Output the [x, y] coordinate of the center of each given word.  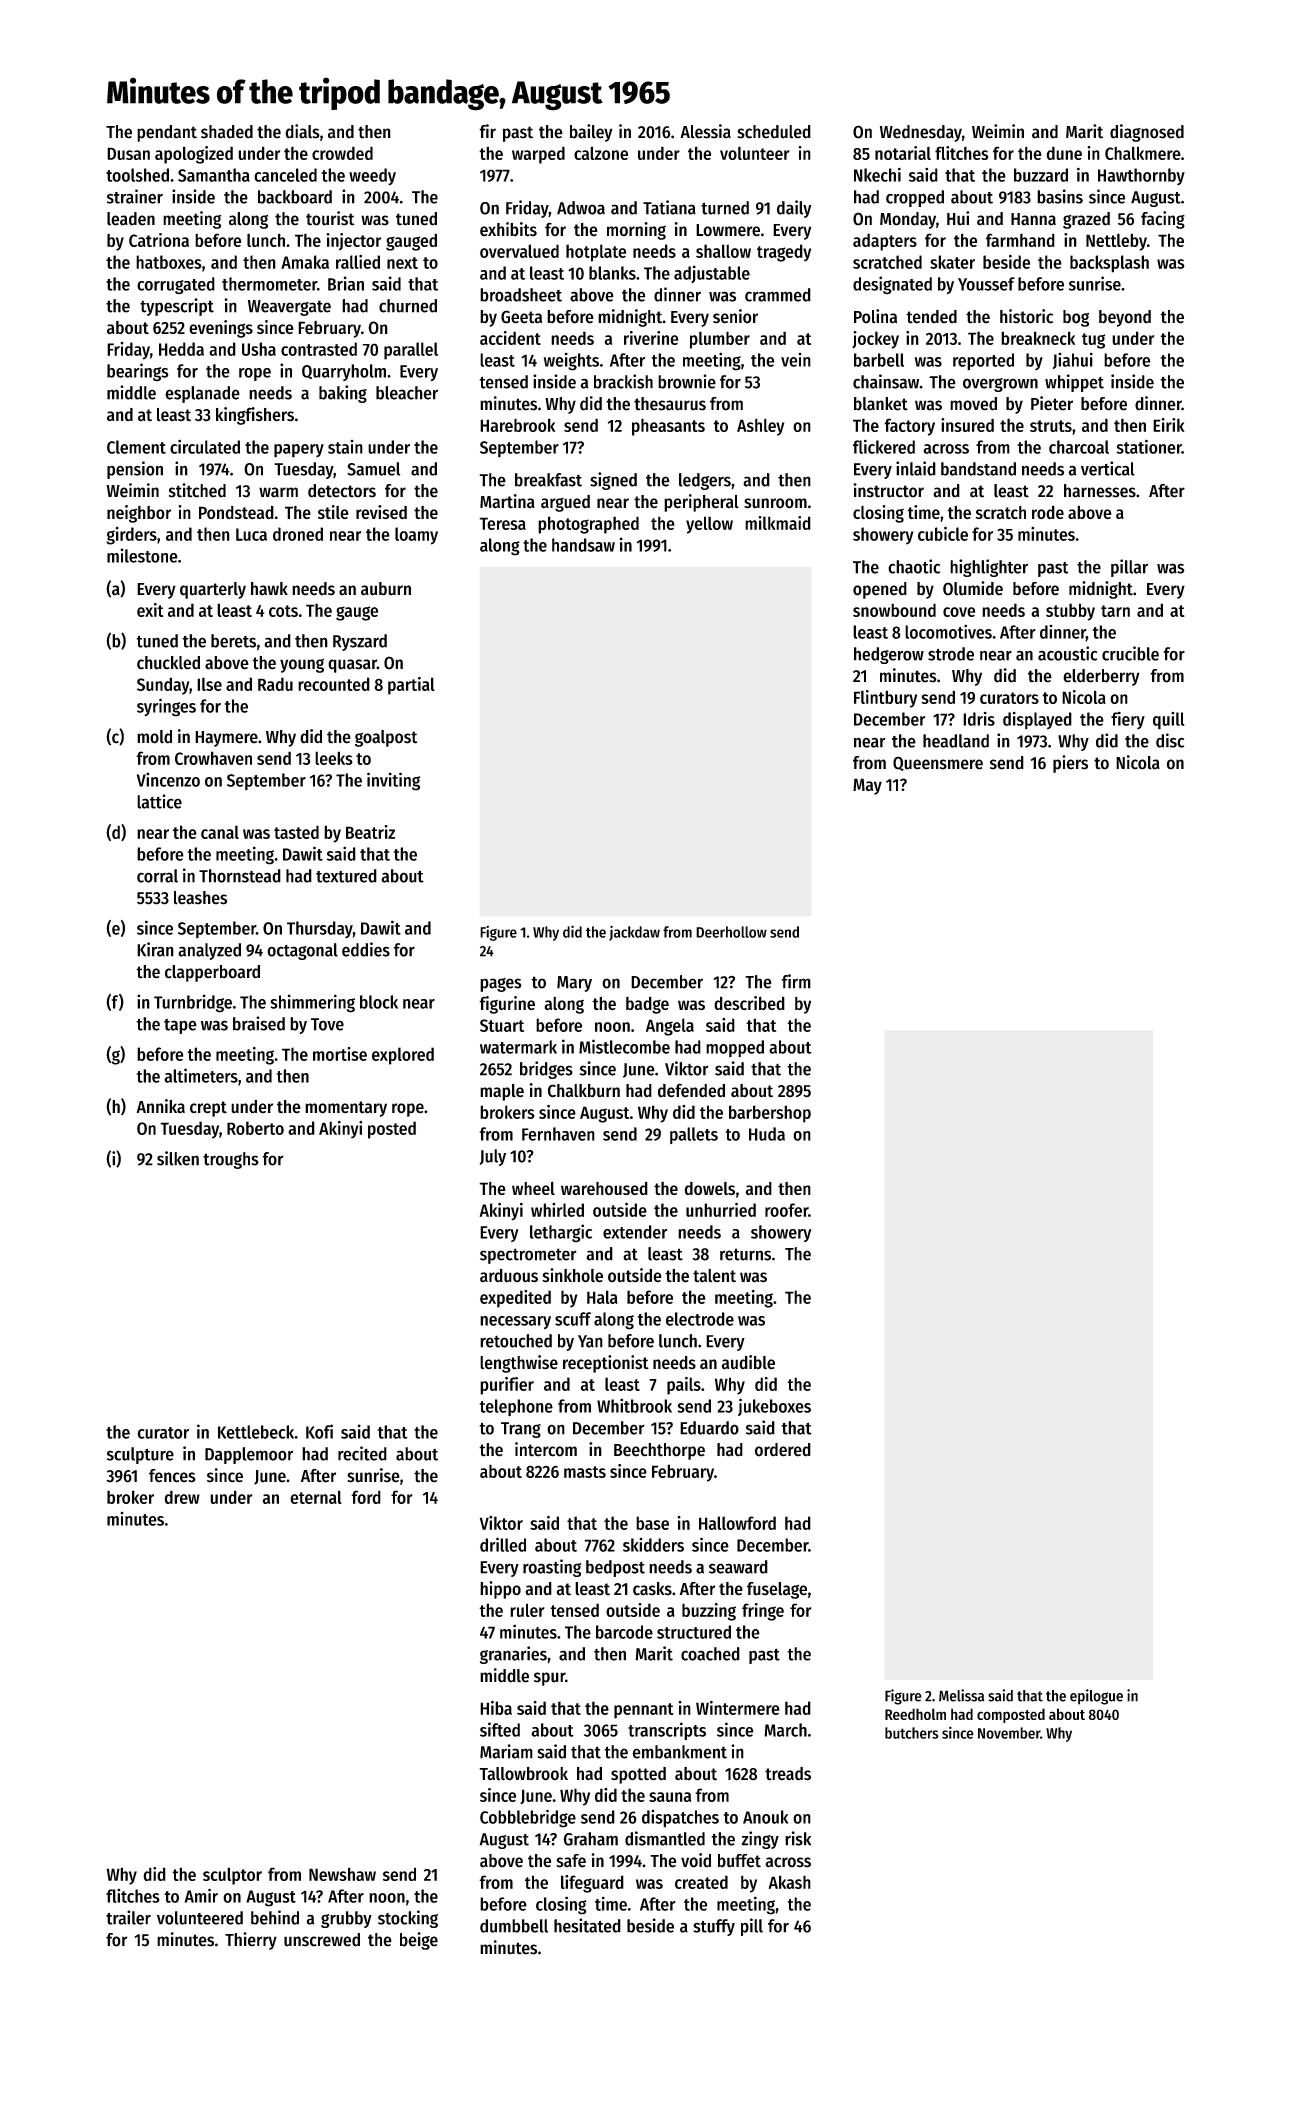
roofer [786, 1210]
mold [154, 737]
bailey [591, 133]
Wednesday [921, 133]
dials [302, 131]
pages [501, 985]
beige [419, 1941]
